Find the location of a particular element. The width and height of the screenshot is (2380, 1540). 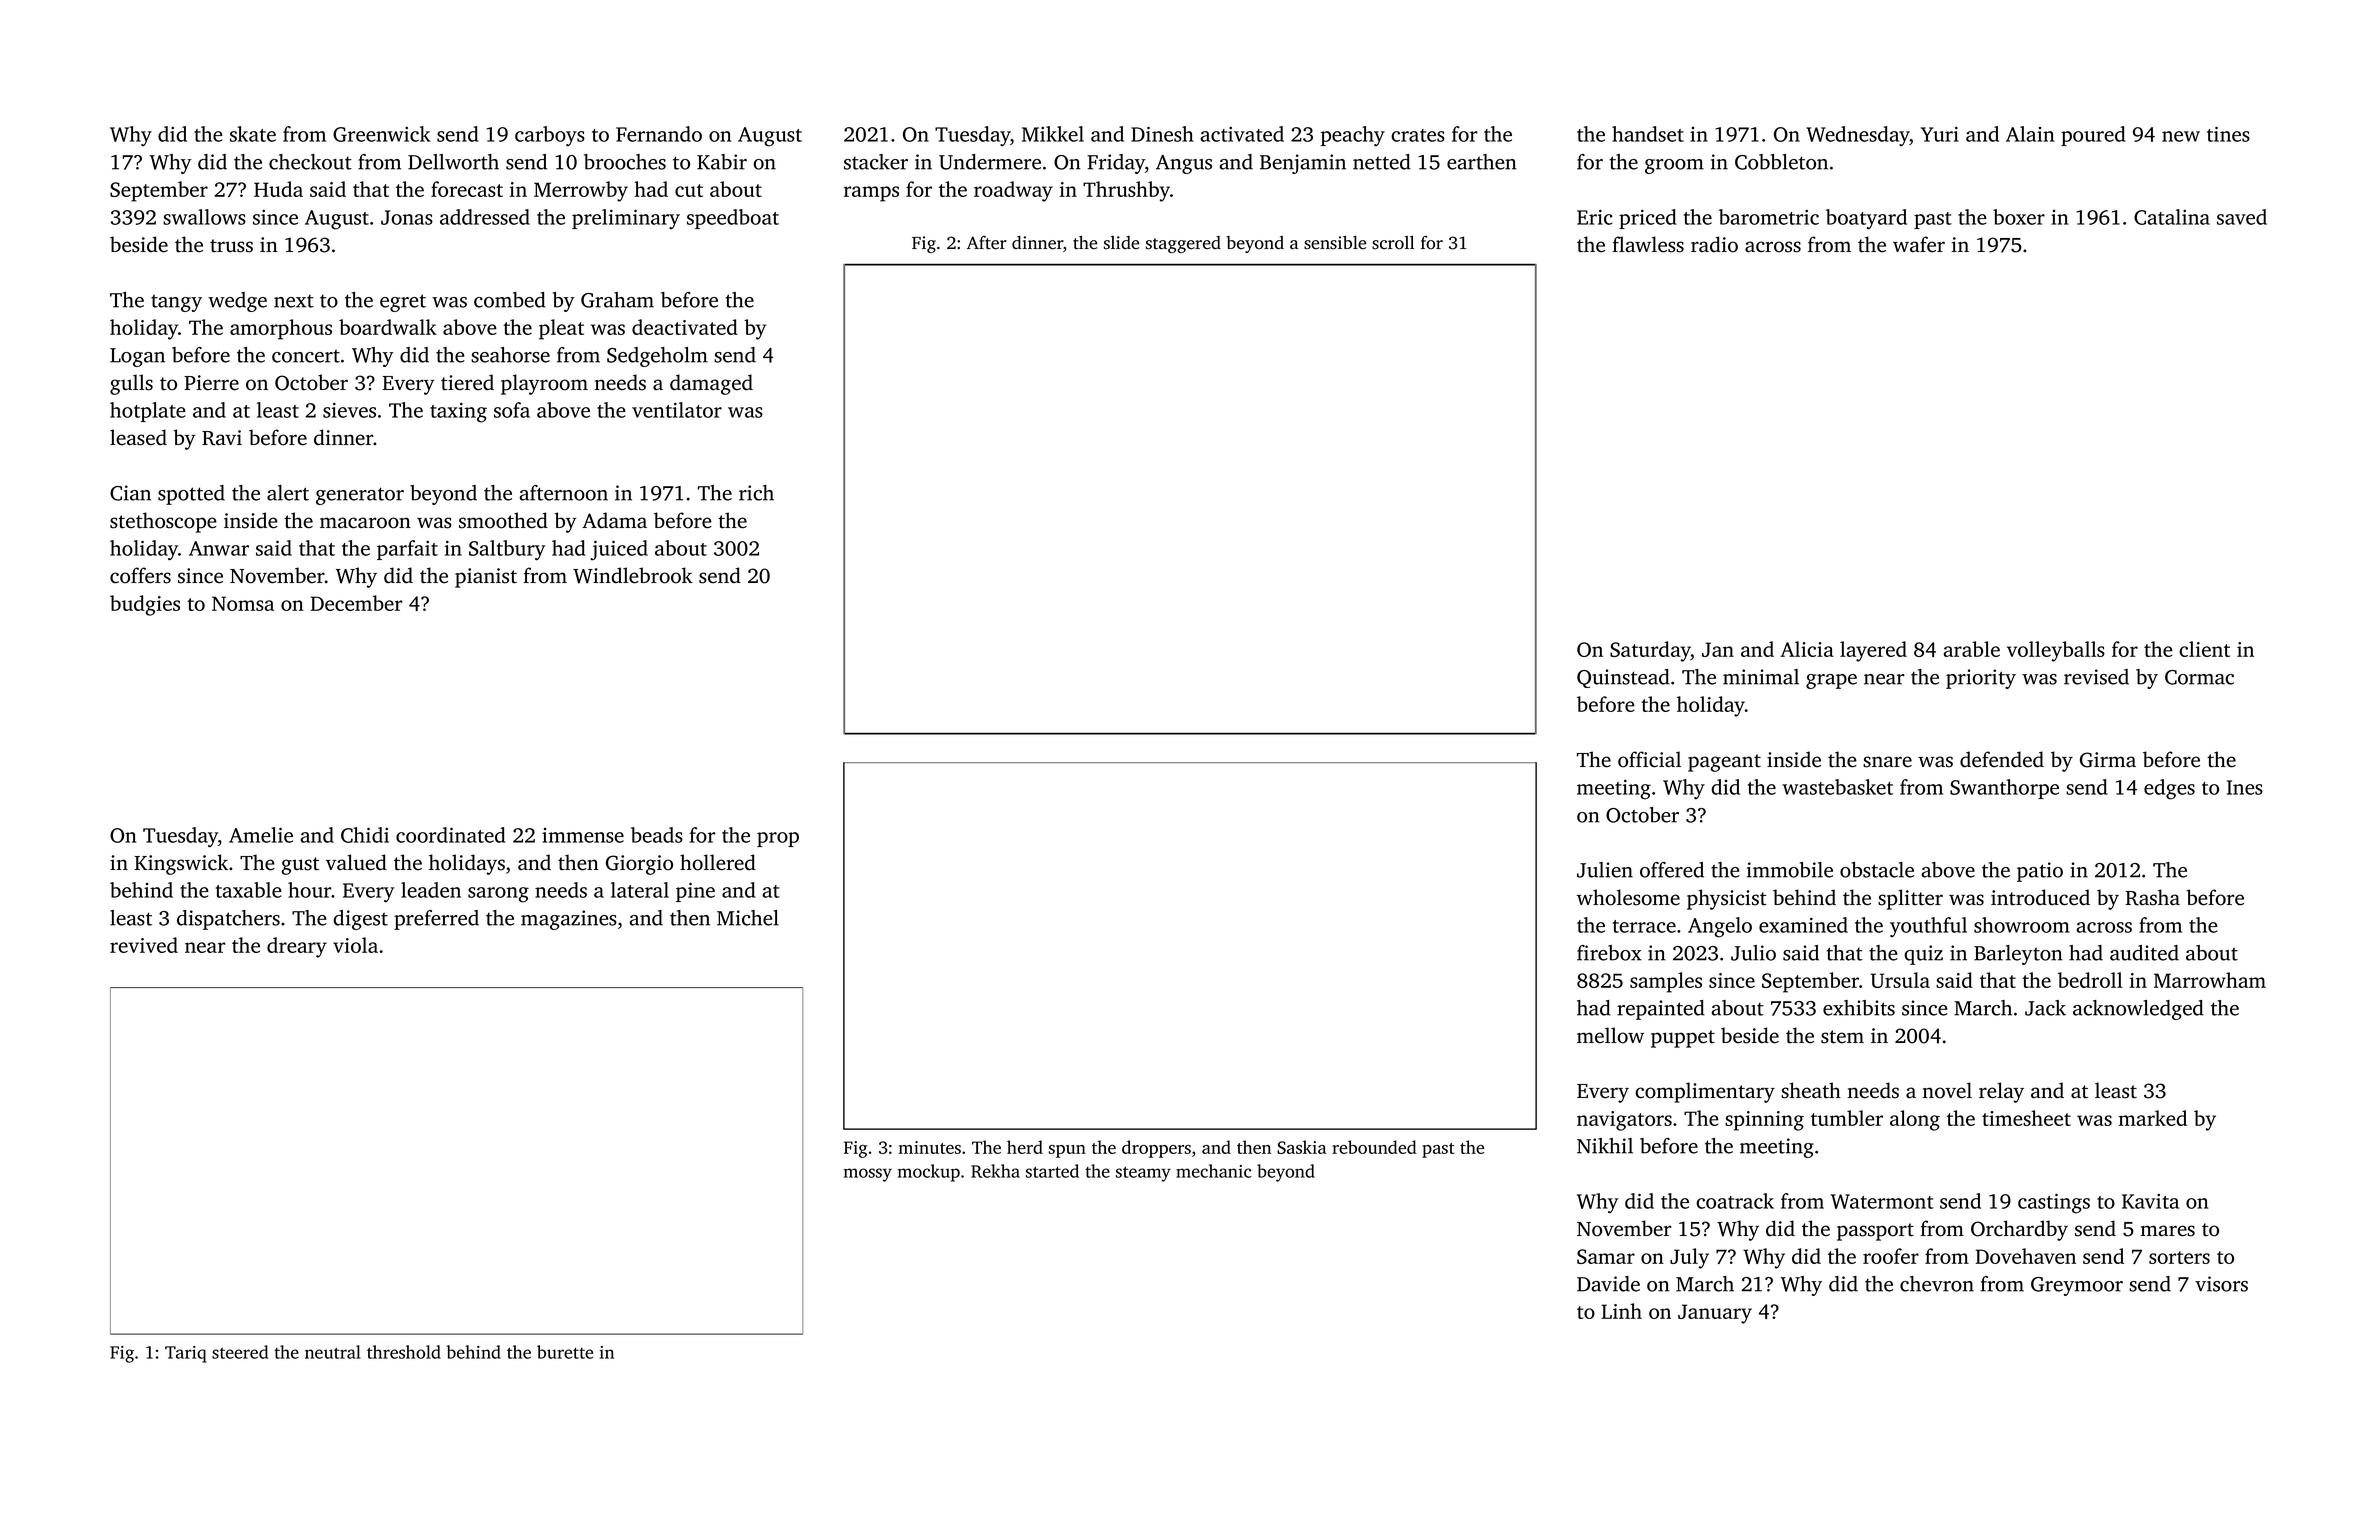

coffers is located at coordinates (140, 575).
